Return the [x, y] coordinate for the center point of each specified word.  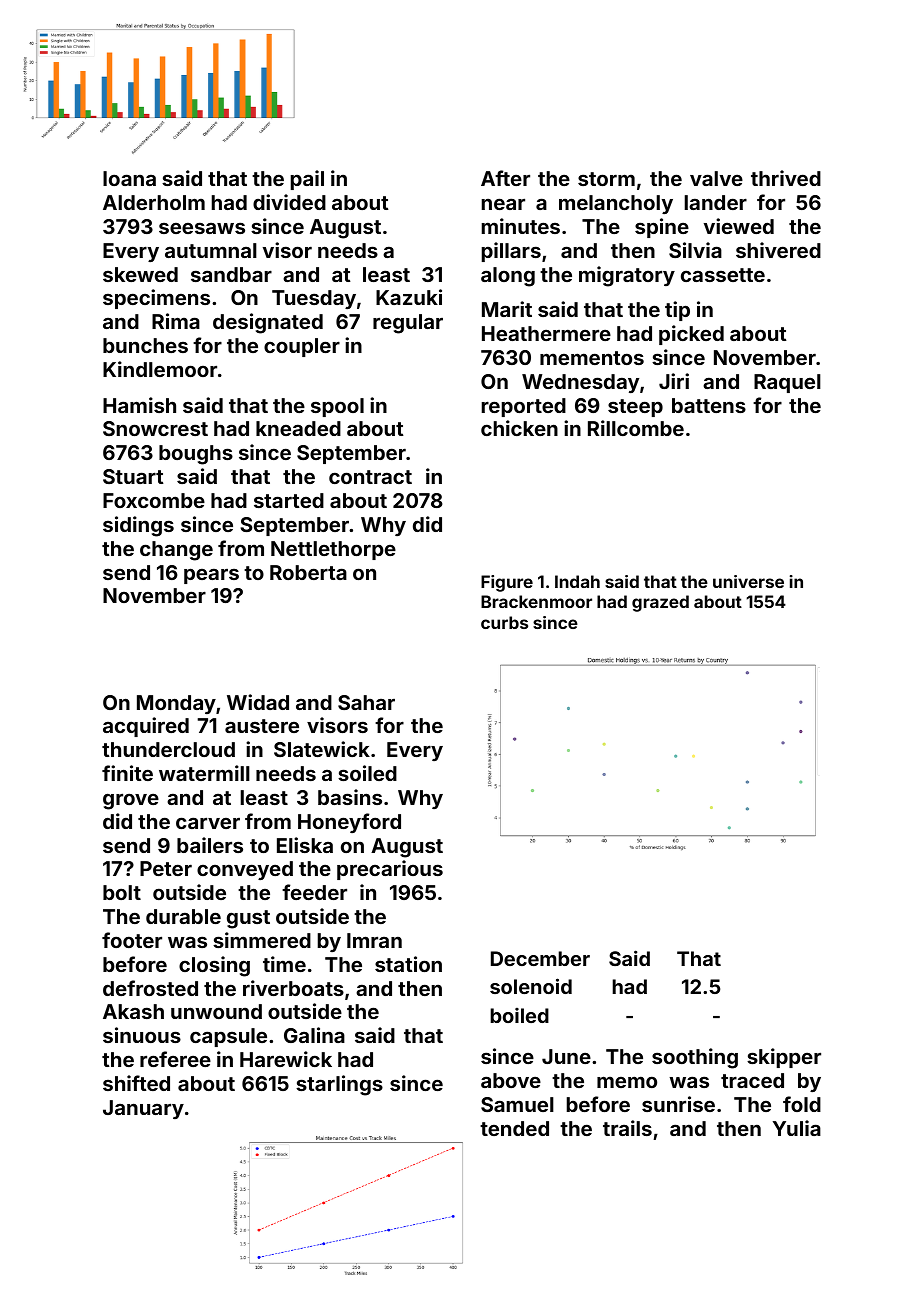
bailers [210, 845]
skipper [784, 1058]
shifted [136, 1083]
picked [691, 335]
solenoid [531, 986]
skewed [140, 274]
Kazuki [409, 297]
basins [350, 797]
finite [127, 773]
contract [370, 477]
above [511, 1080]
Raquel [787, 383]
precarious [390, 870]
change [176, 551]
